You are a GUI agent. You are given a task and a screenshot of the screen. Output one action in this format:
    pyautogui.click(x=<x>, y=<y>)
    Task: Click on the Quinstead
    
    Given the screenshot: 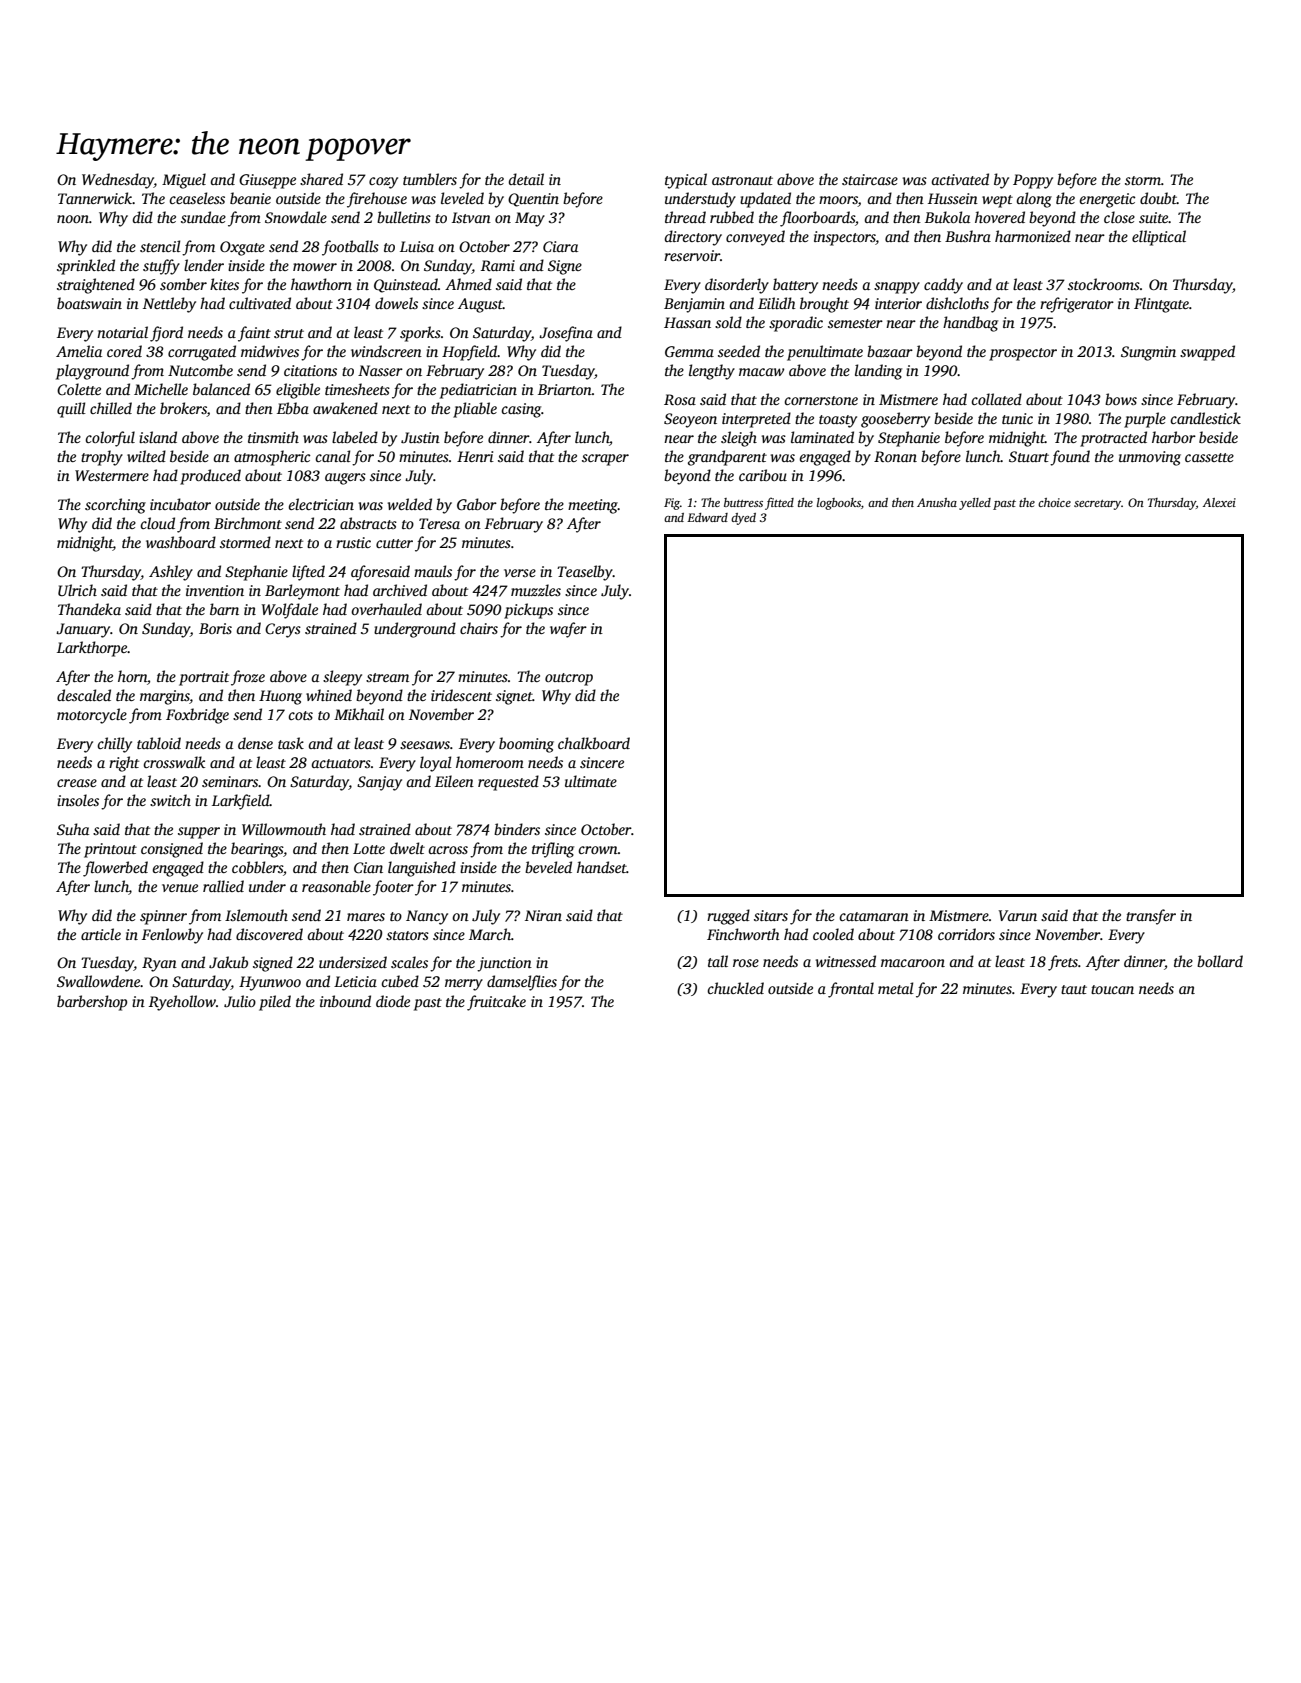 What is the action you would take?
    pyautogui.click(x=406, y=285)
